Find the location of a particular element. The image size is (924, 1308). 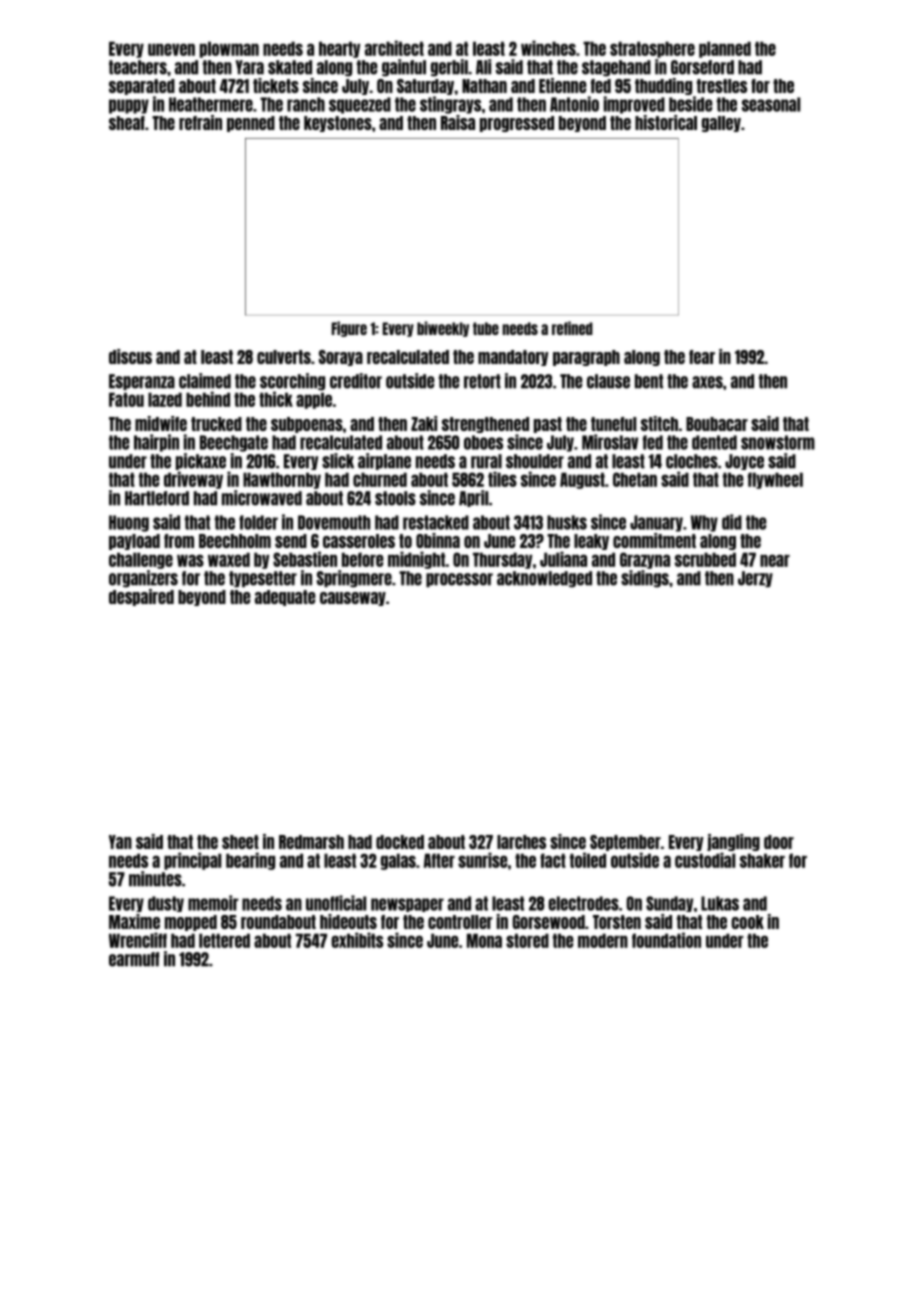

earmuff is located at coordinates (134, 959).
